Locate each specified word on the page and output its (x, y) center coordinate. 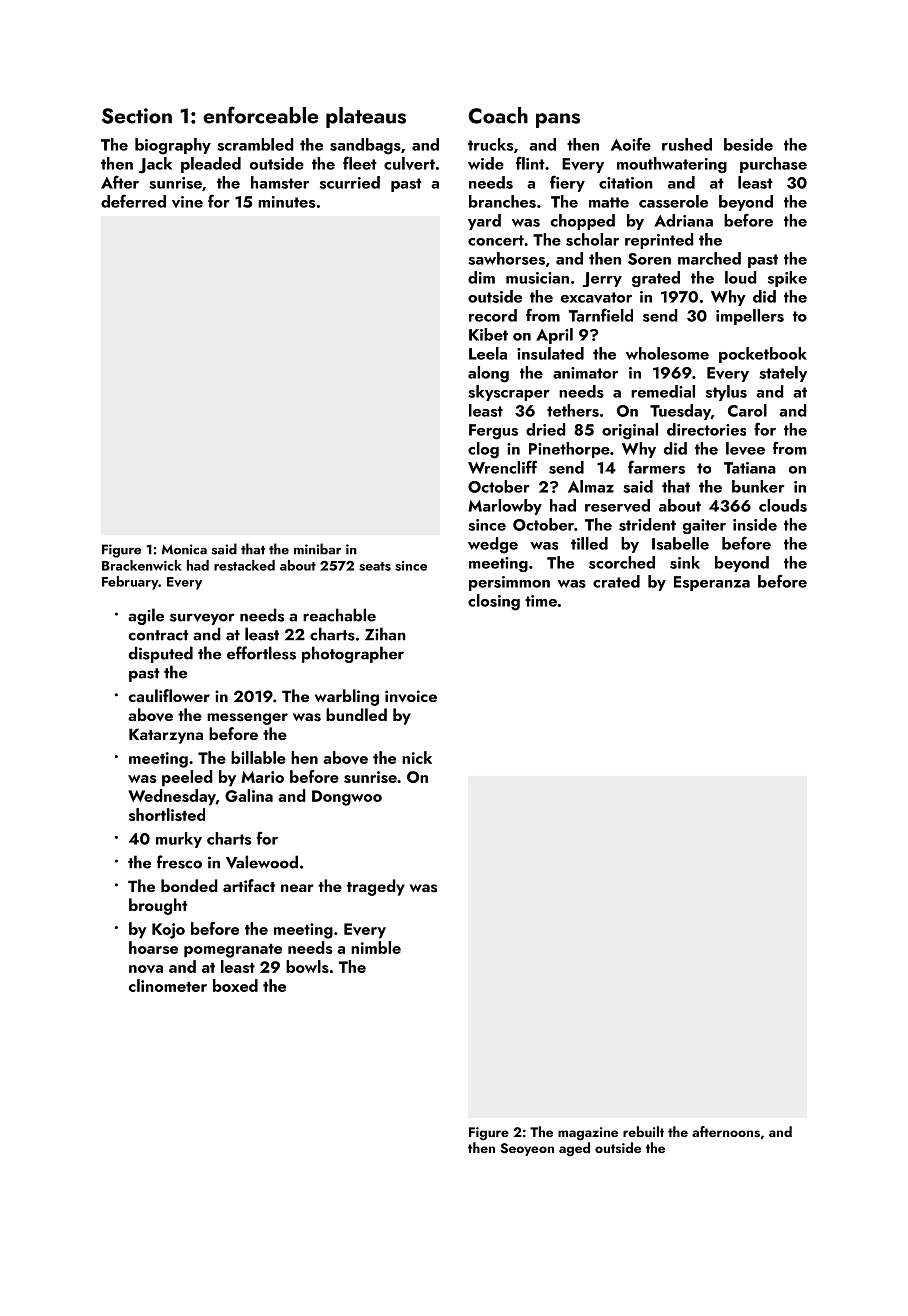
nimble (376, 947)
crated (616, 581)
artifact (249, 885)
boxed (235, 985)
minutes (286, 202)
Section (137, 116)
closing (494, 602)
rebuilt (643, 1131)
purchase (773, 165)
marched (709, 258)
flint (530, 163)
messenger (247, 719)
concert (496, 240)
